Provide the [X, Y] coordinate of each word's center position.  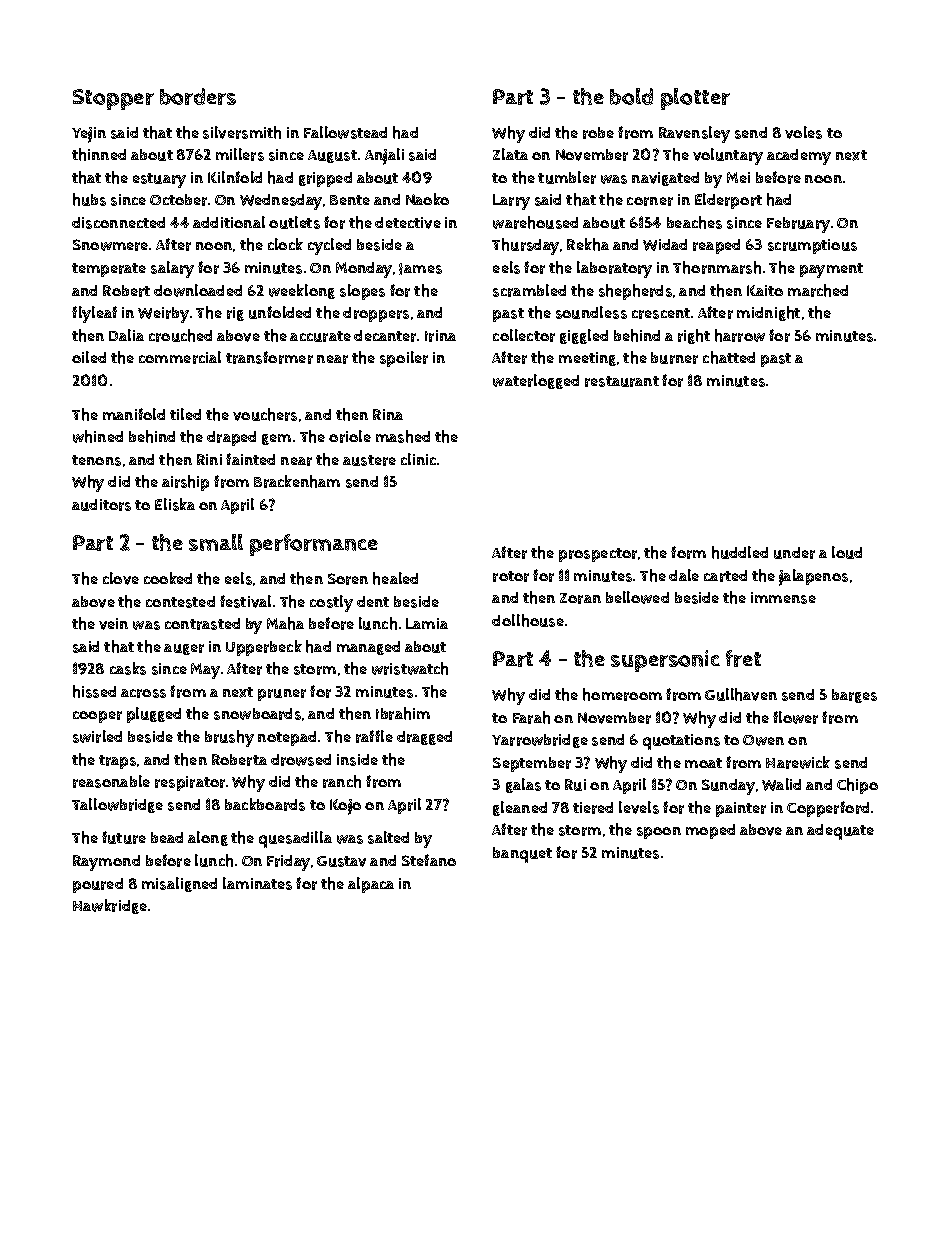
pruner [282, 695]
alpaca [371, 885]
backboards [265, 804]
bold [631, 96]
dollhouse [528, 620]
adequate [840, 832]
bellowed [637, 597]
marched [818, 290]
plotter [695, 99]
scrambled [529, 290]
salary [172, 269]
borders [198, 96]
